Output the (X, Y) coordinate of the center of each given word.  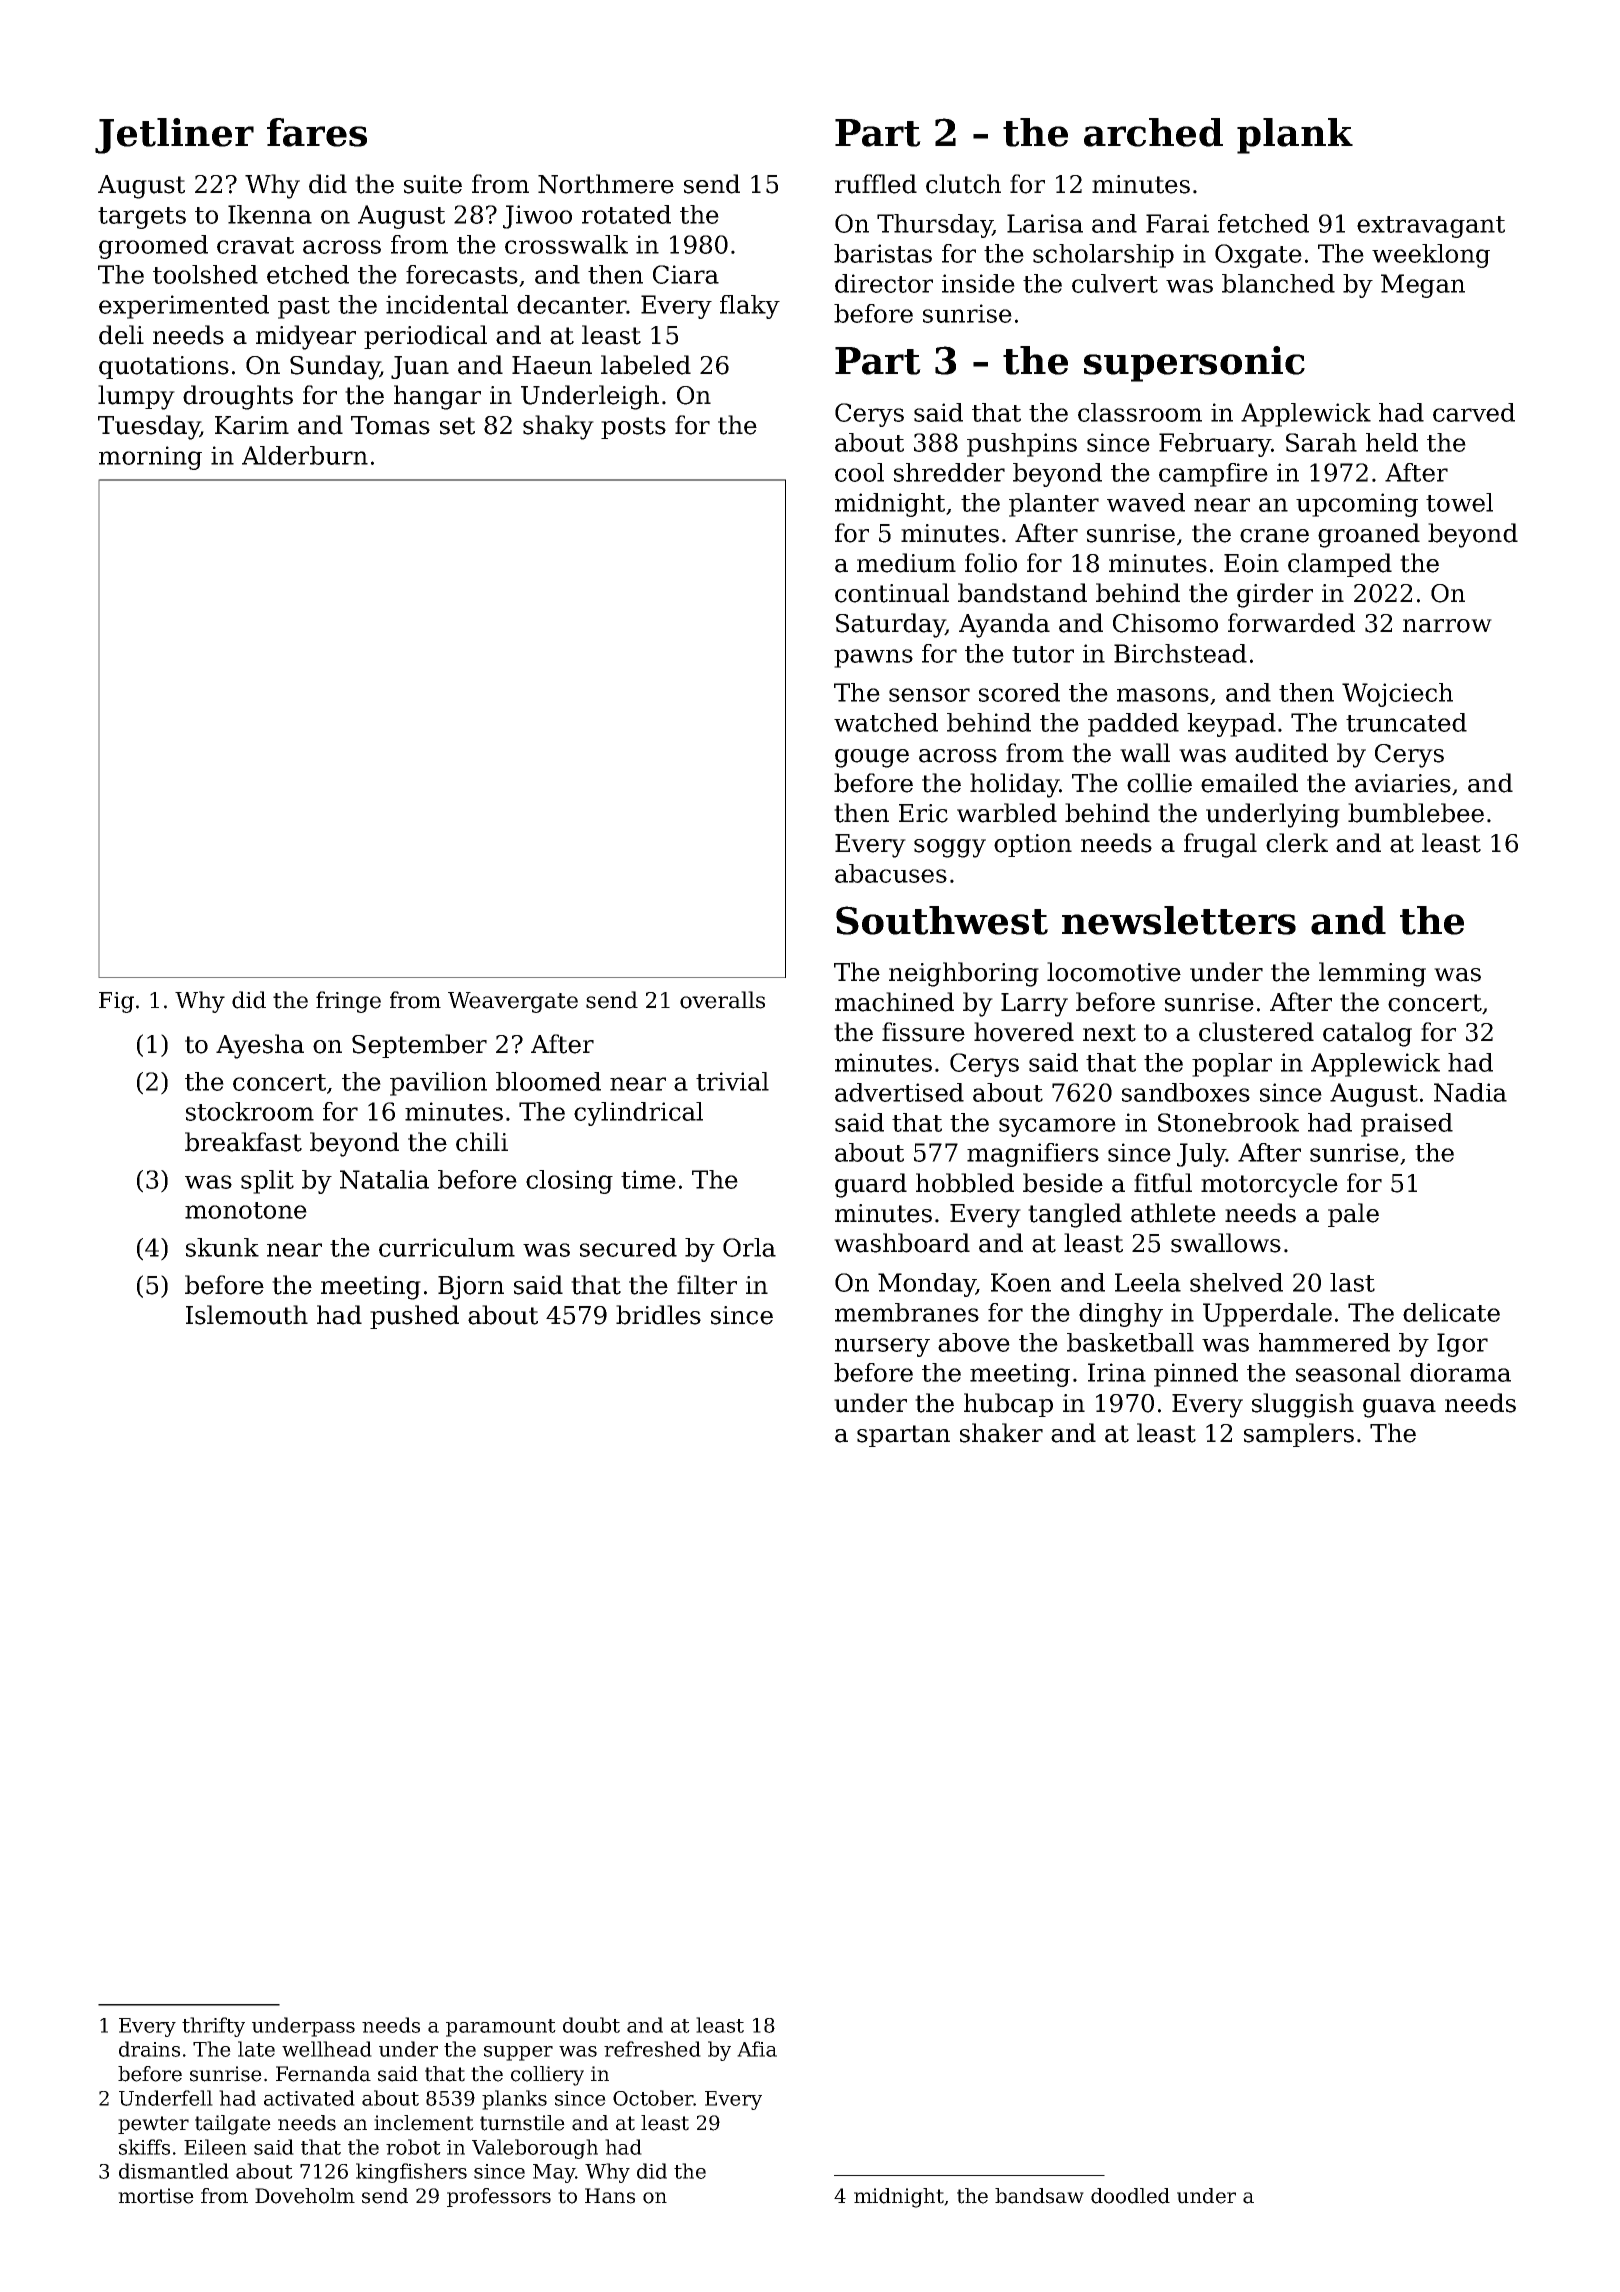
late (256, 2049)
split (267, 1182)
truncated (1406, 722)
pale (1353, 1215)
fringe (348, 1002)
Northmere (606, 184)
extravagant (1431, 227)
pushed (414, 1317)
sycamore (1057, 1127)
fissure (923, 1032)
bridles (658, 1315)
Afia (757, 2049)
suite (433, 184)
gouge (872, 758)
